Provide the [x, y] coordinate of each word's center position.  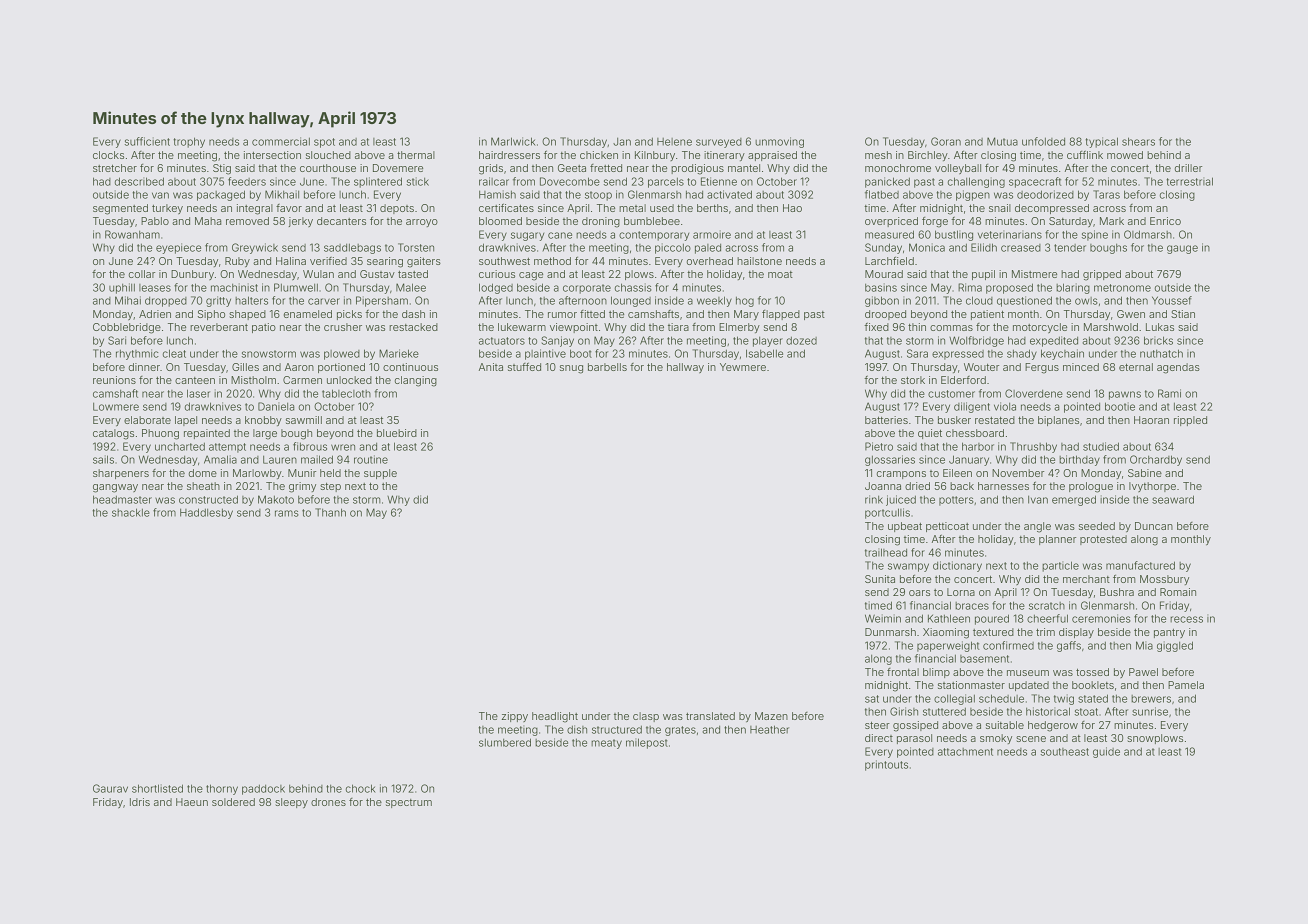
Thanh [330, 512]
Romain [1178, 592]
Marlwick [513, 141]
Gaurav [110, 788]
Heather [769, 729]
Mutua [1002, 141]
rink [874, 499]
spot [324, 143]
